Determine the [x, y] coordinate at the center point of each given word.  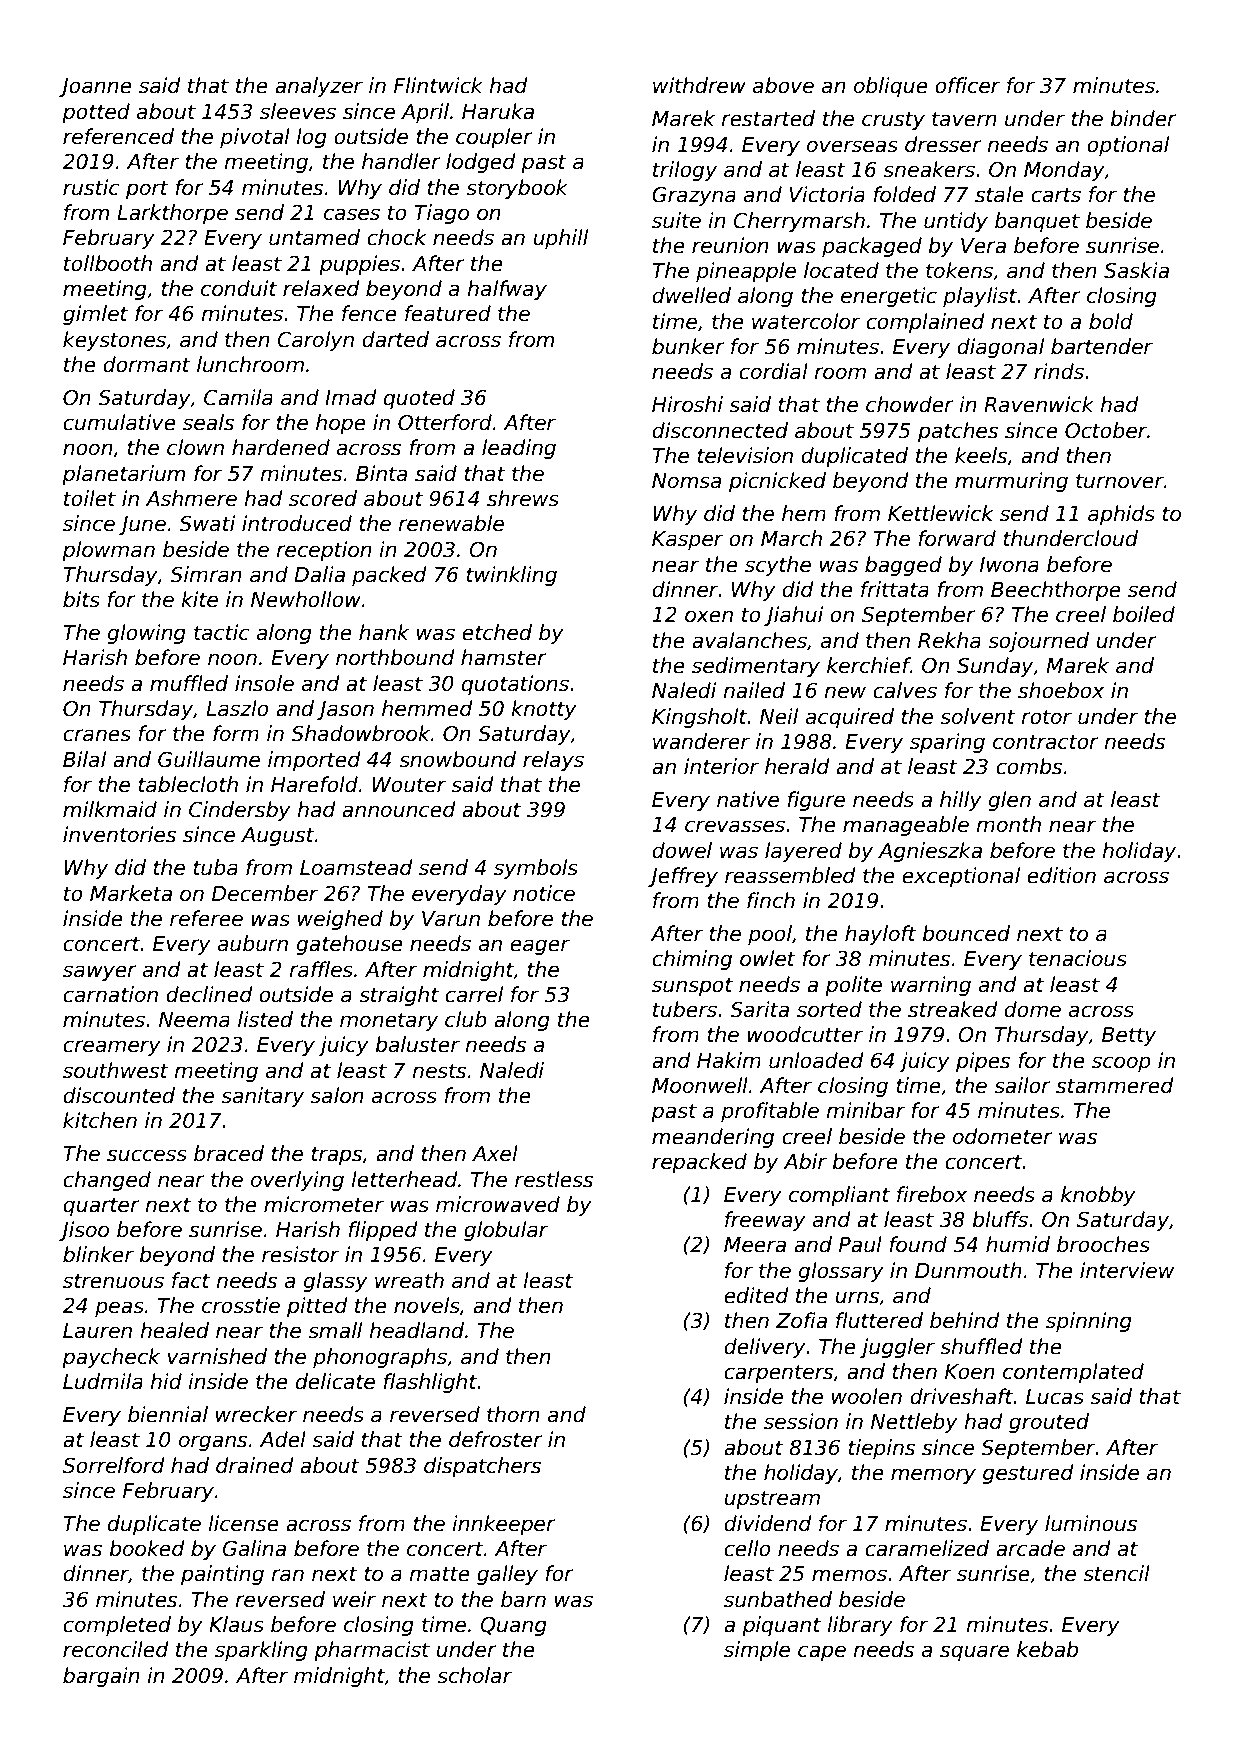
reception [324, 551]
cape [822, 1653]
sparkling [261, 1651]
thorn [513, 1414]
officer [967, 85]
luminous [1091, 1523]
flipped [383, 1231]
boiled [1144, 614]
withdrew [699, 85]
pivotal [255, 138]
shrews [523, 498]
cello [747, 1548]
